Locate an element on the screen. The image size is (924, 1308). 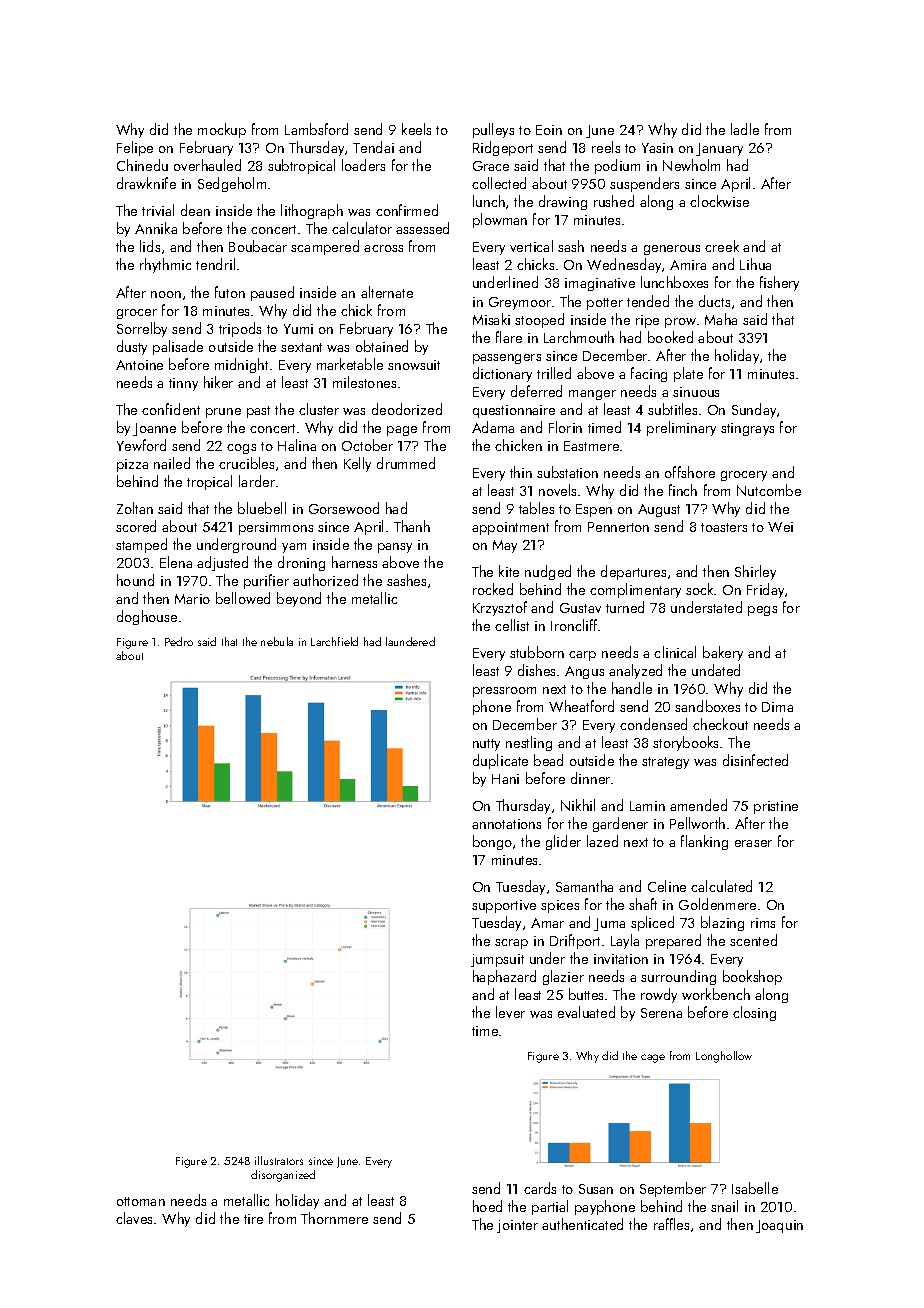
ottoman is located at coordinates (141, 1201).
